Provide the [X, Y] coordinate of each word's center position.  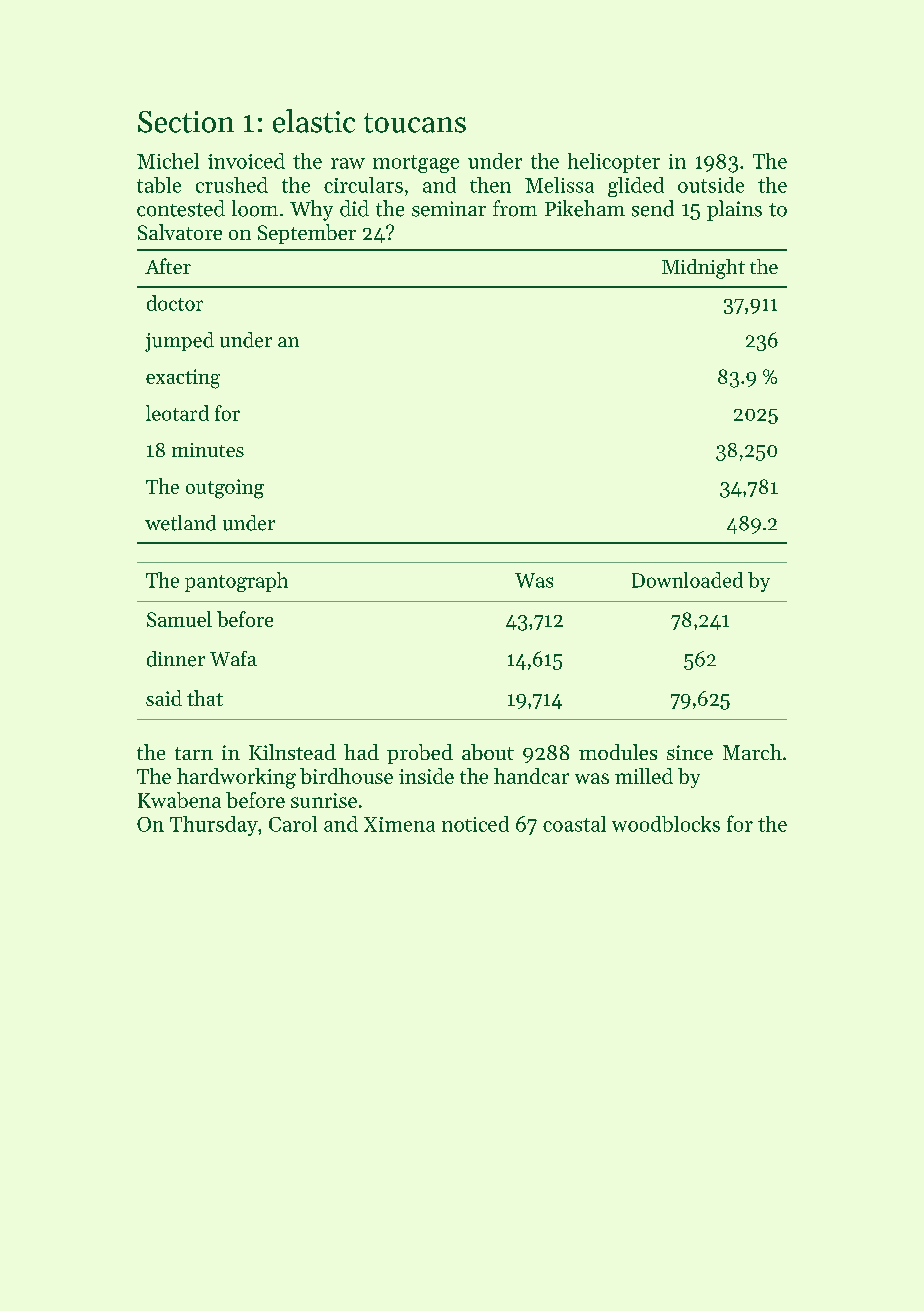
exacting [183, 379]
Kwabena [179, 800]
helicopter [614, 163]
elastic [314, 121]
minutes [208, 450]
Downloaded [687, 580]
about [488, 752]
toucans [415, 123]
